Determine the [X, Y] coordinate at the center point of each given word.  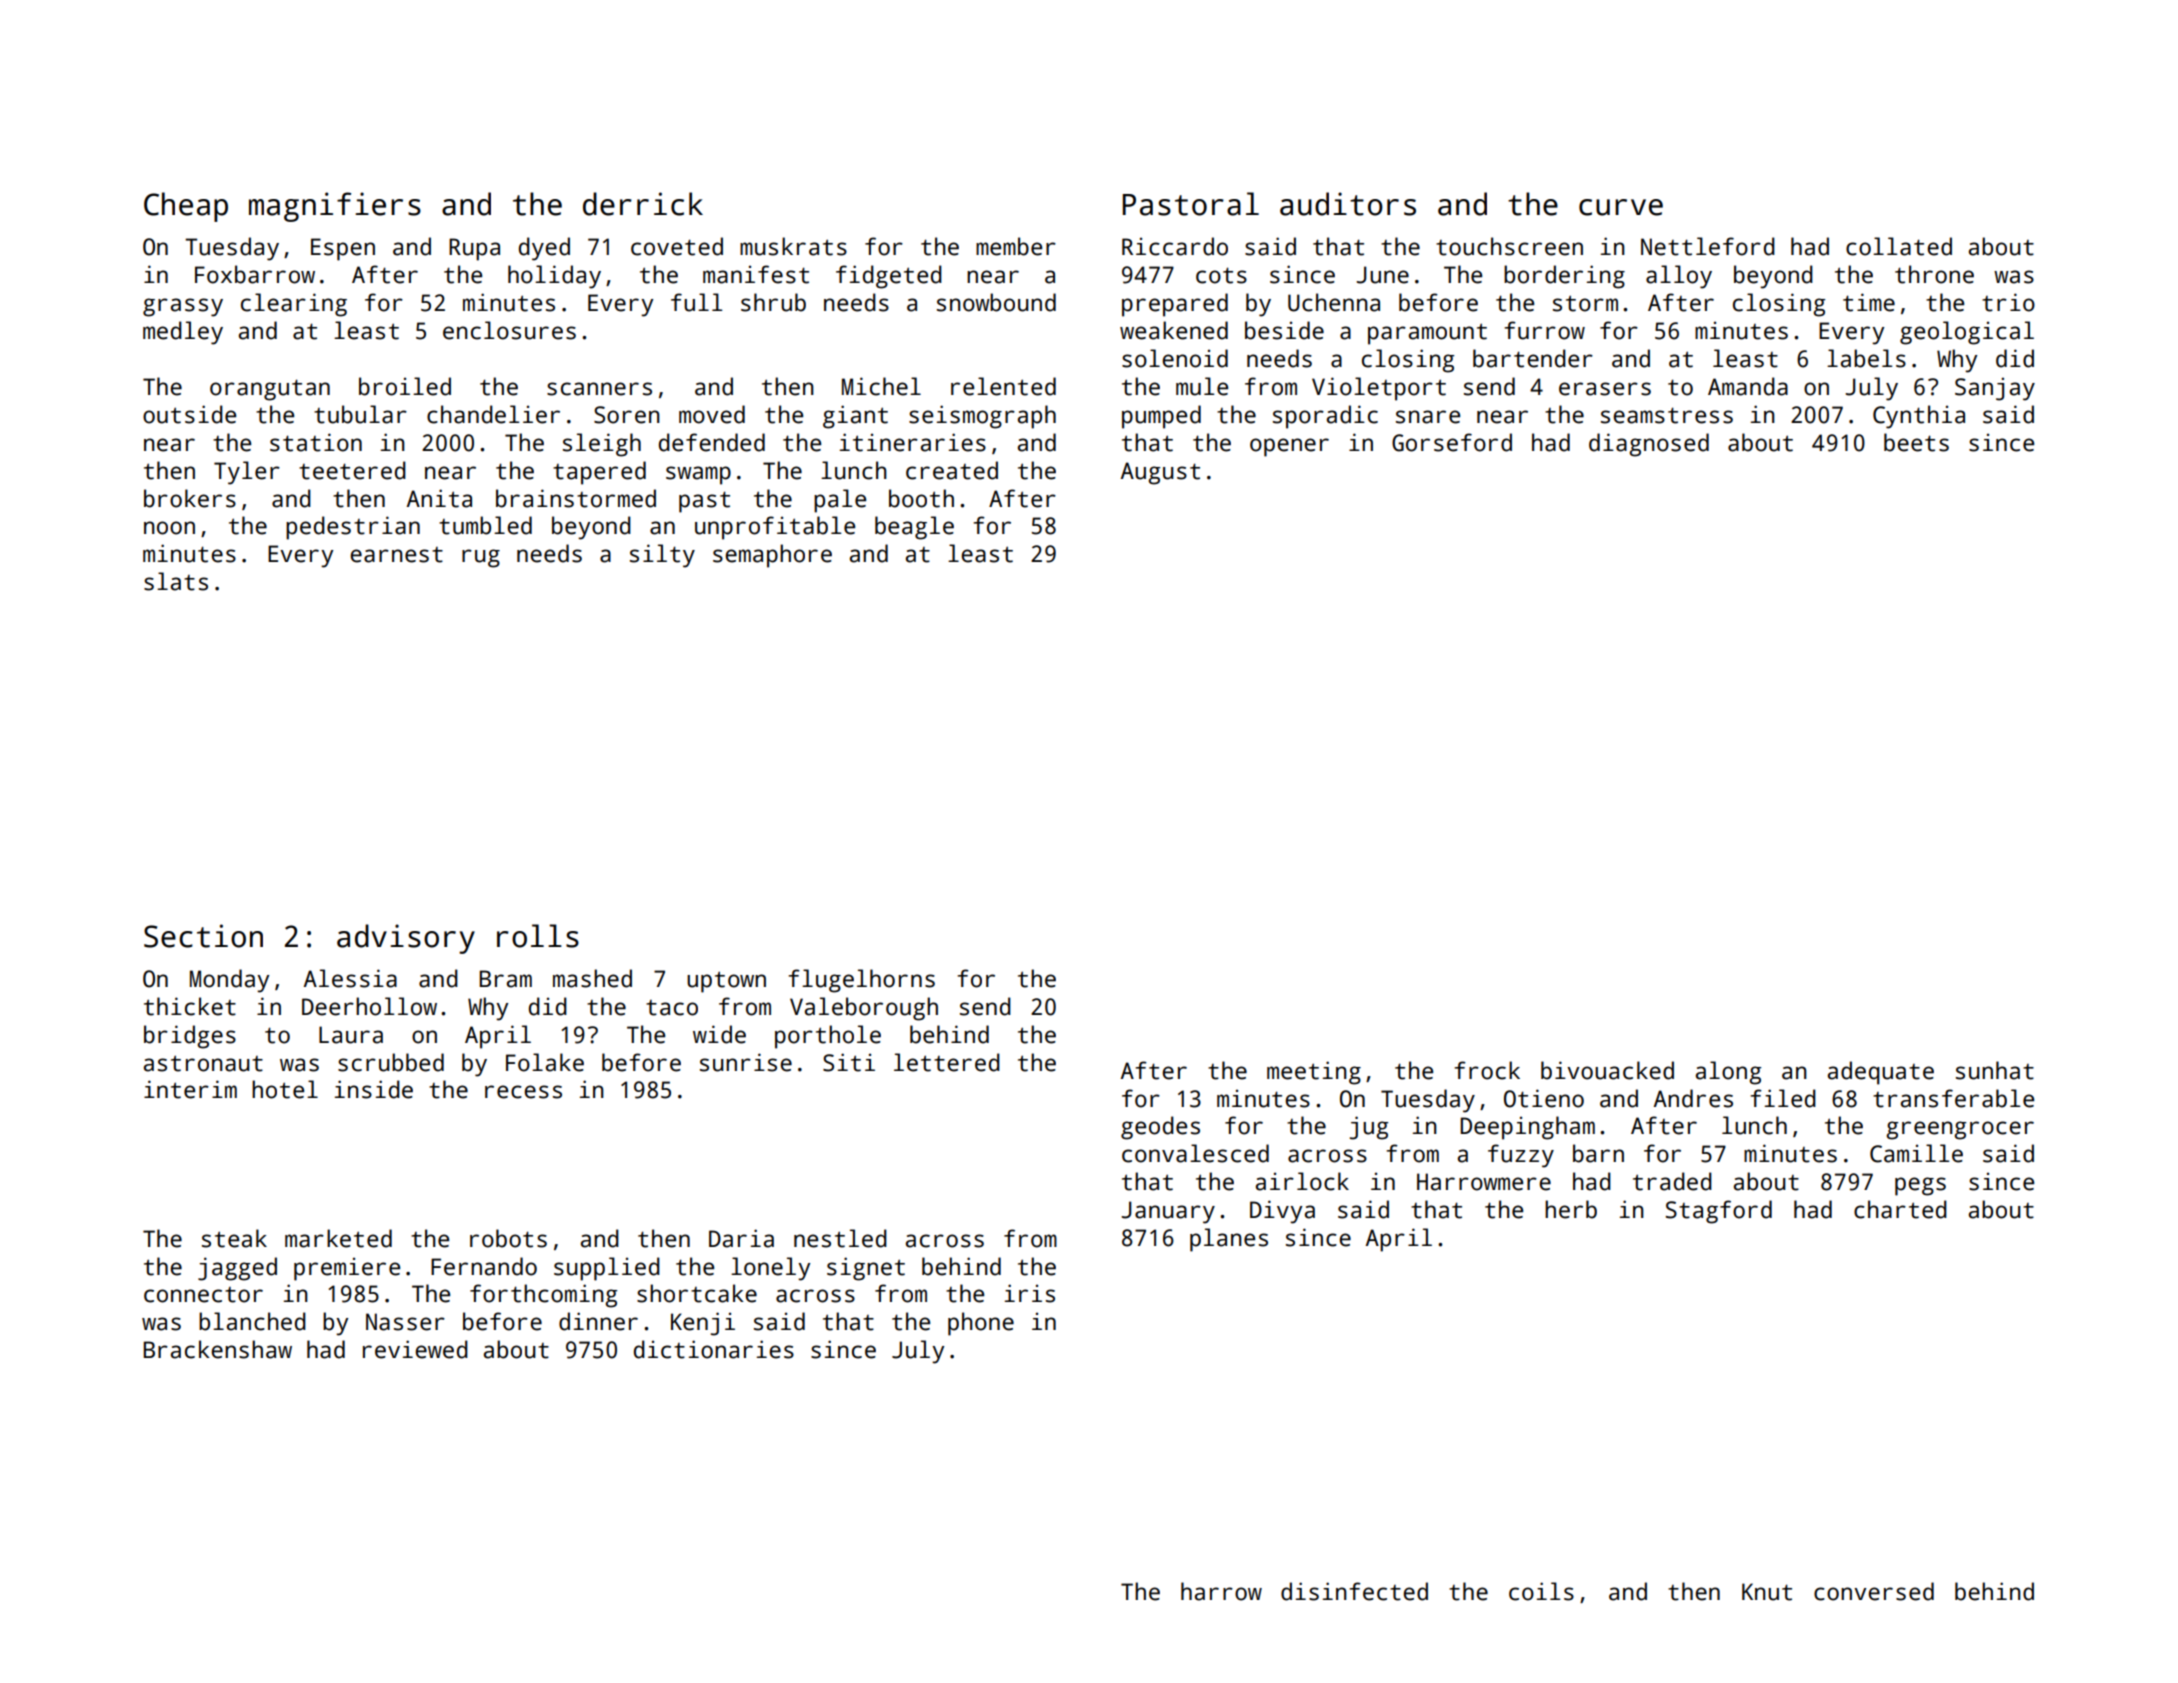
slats [176, 581]
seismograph [982, 417]
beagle [914, 528]
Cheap [186, 207]
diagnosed [1649, 445]
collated [1899, 246]
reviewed [415, 1349]
